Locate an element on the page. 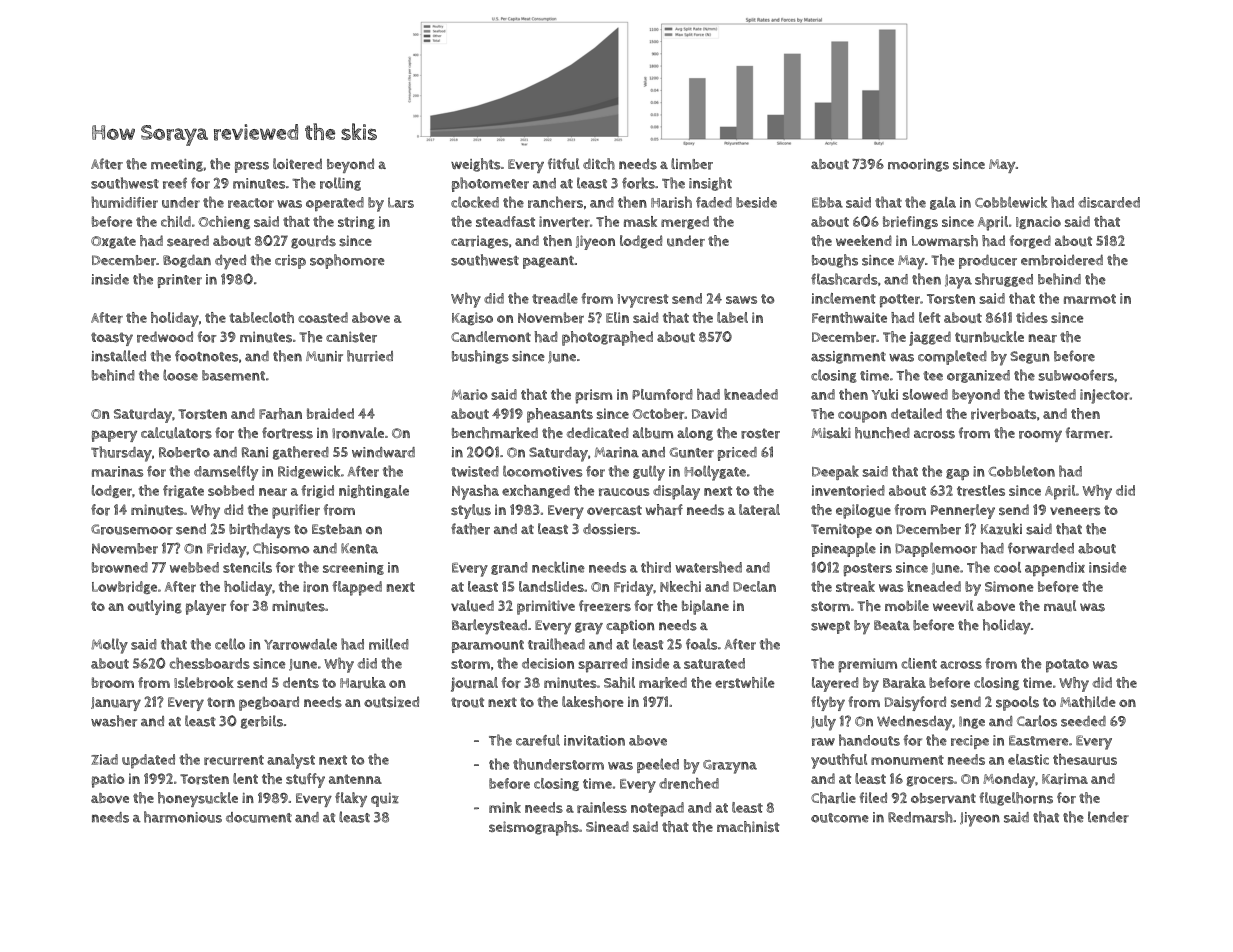 The width and height of the page is (1233, 952). caption is located at coordinates (630, 627).
